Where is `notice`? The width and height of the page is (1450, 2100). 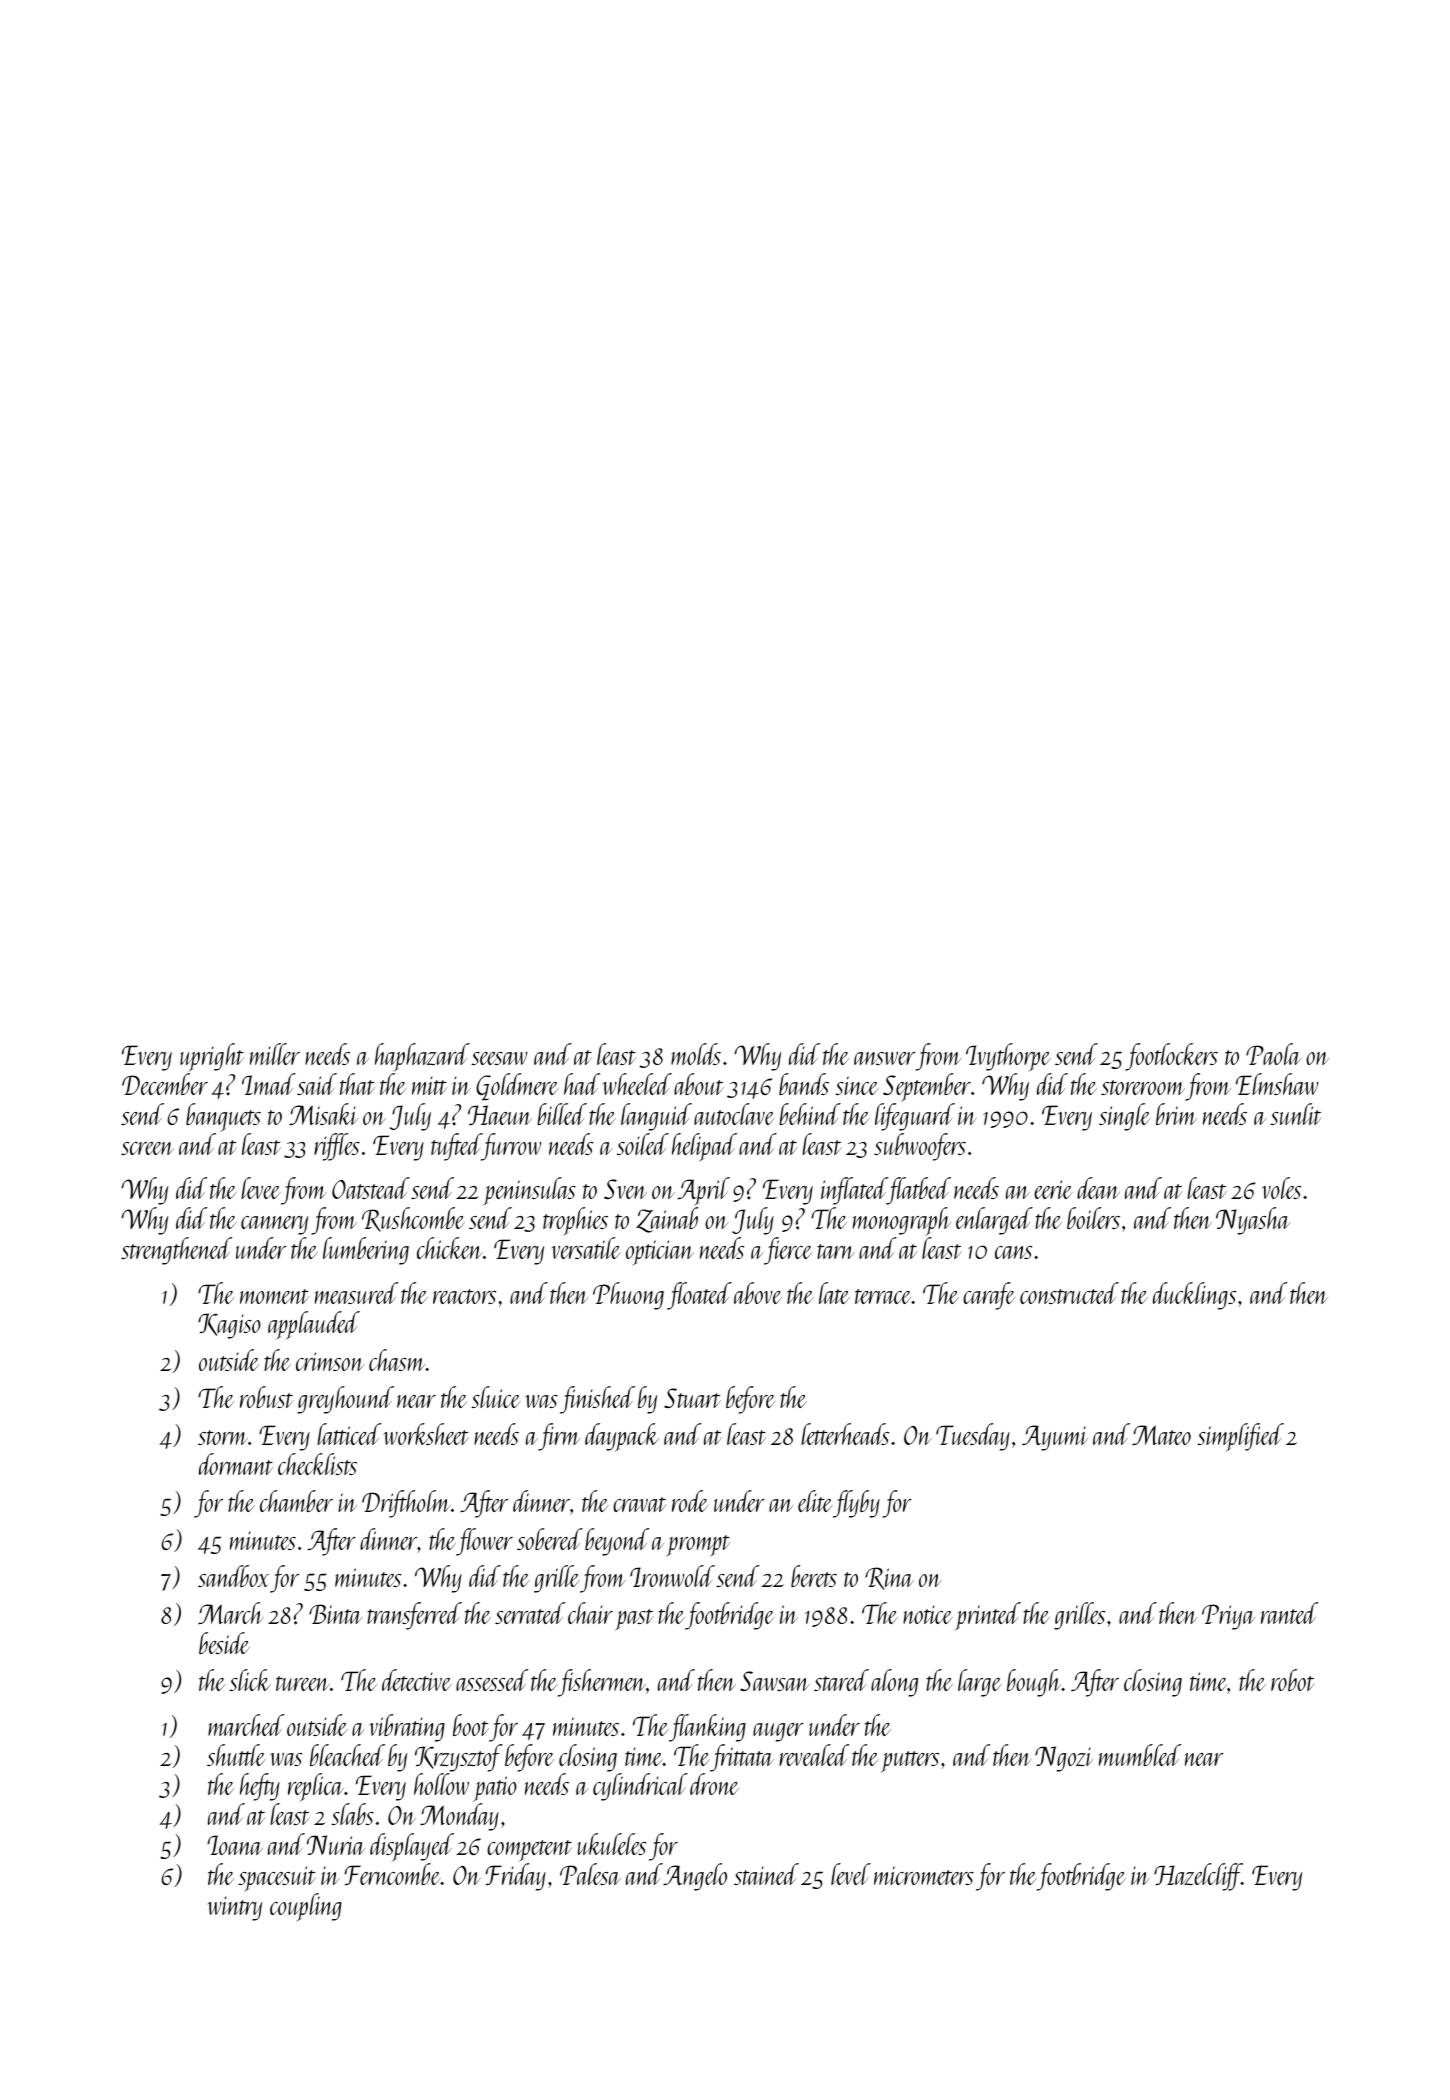
notice is located at coordinates (928, 1615).
